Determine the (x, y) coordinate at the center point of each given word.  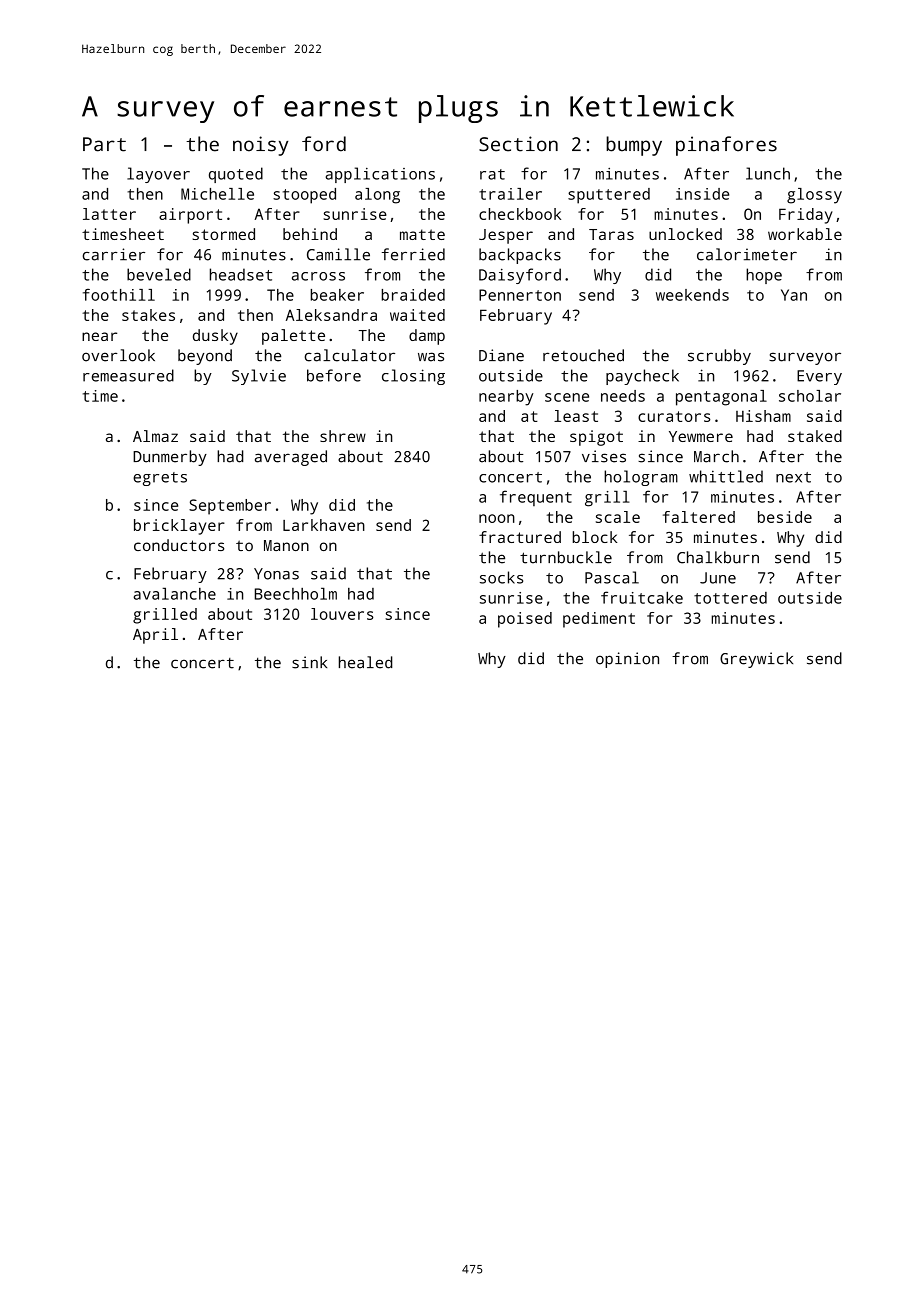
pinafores (726, 146)
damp (427, 337)
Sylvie (259, 377)
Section (518, 144)
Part (104, 144)
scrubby (719, 357)
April (155, 636)
